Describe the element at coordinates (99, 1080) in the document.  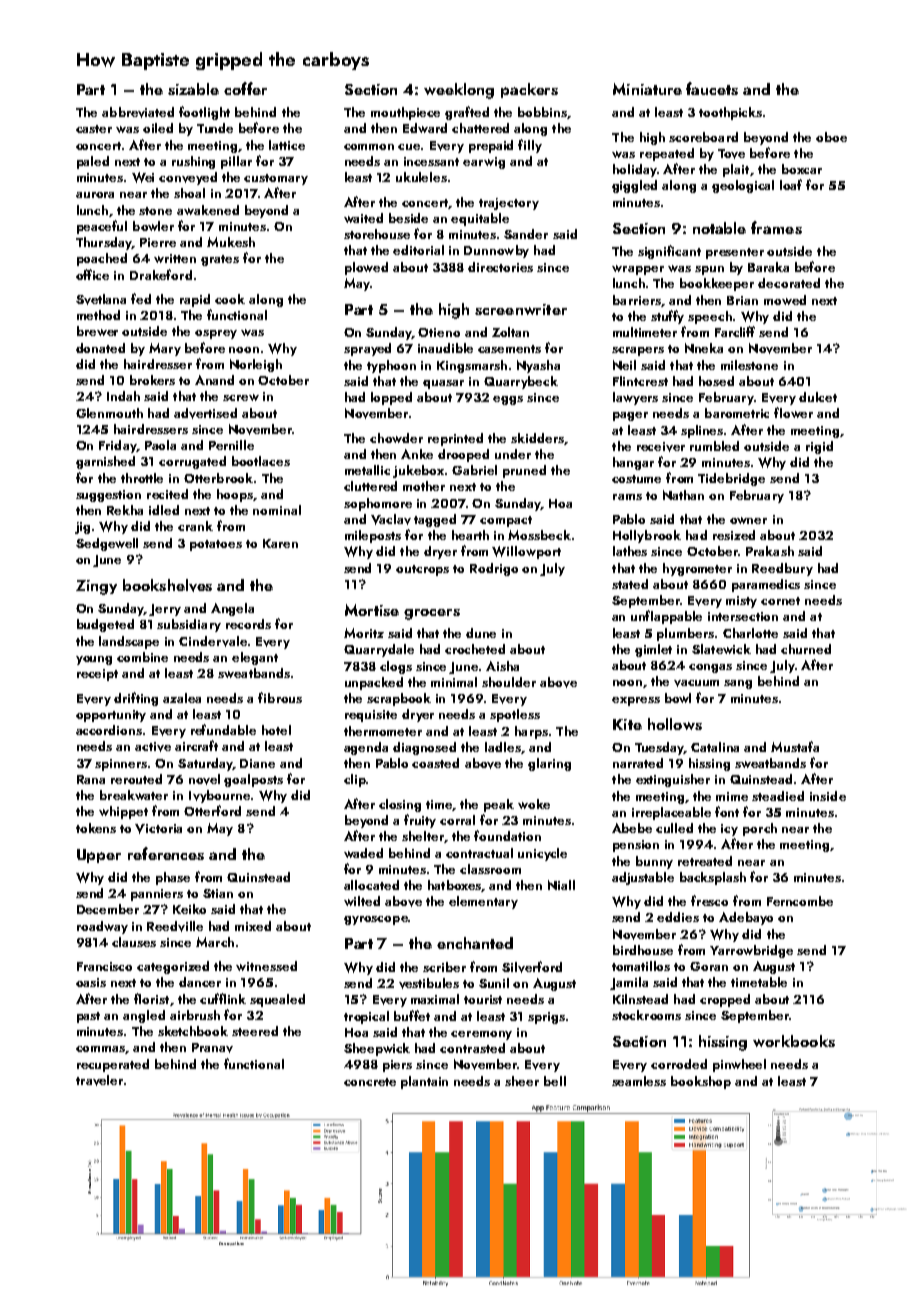
I see `traveler` at that location.
